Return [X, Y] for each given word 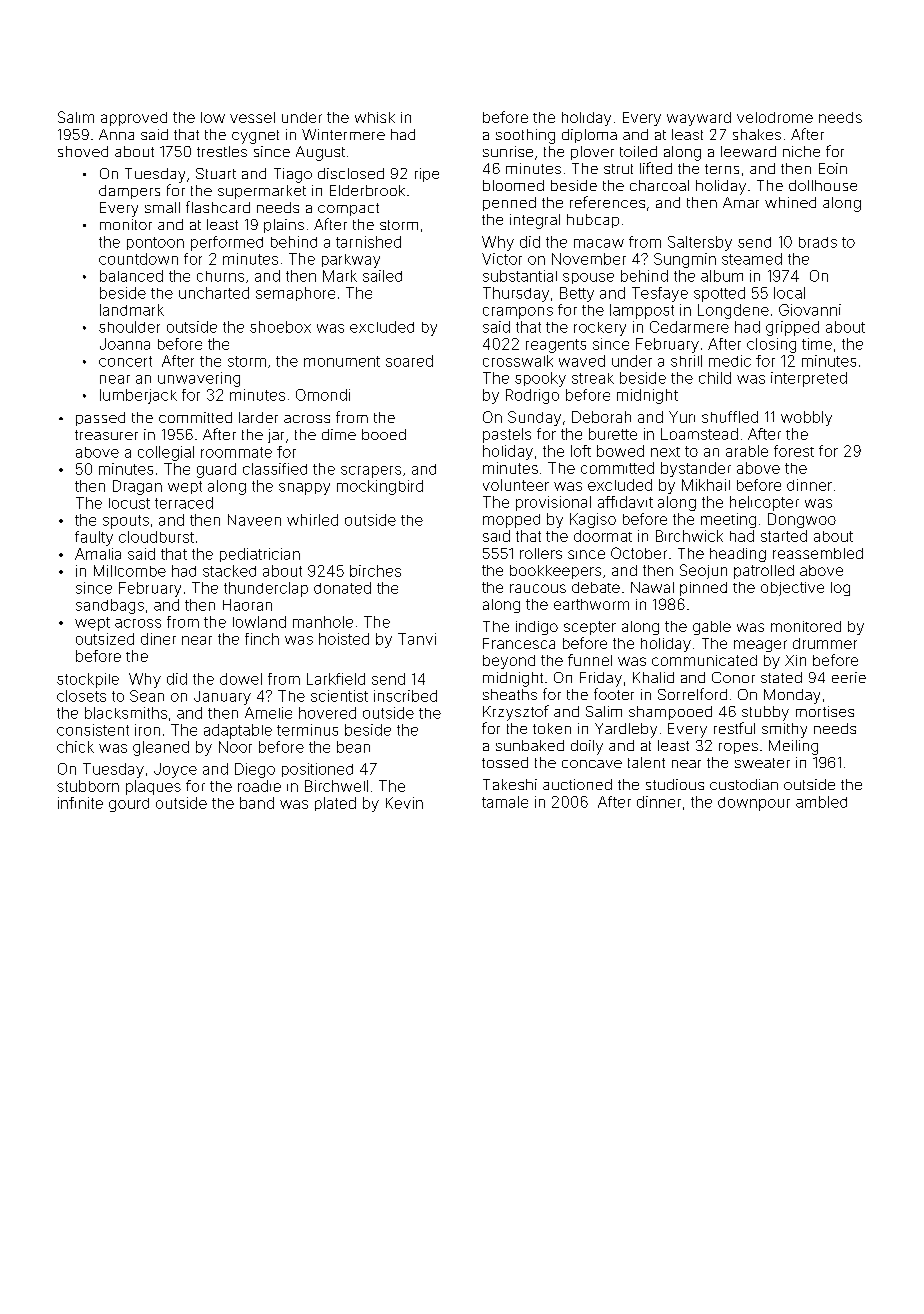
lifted [656, 168]
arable [747, 451]
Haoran [247, 605]
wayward [699, 119]
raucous [538, 588]
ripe [427, 175]
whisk [375, 117]
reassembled [818, 553]
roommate [236, 452]
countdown [138, 259]
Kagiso [593, 520]
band [257, 803]
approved [134, 119]
